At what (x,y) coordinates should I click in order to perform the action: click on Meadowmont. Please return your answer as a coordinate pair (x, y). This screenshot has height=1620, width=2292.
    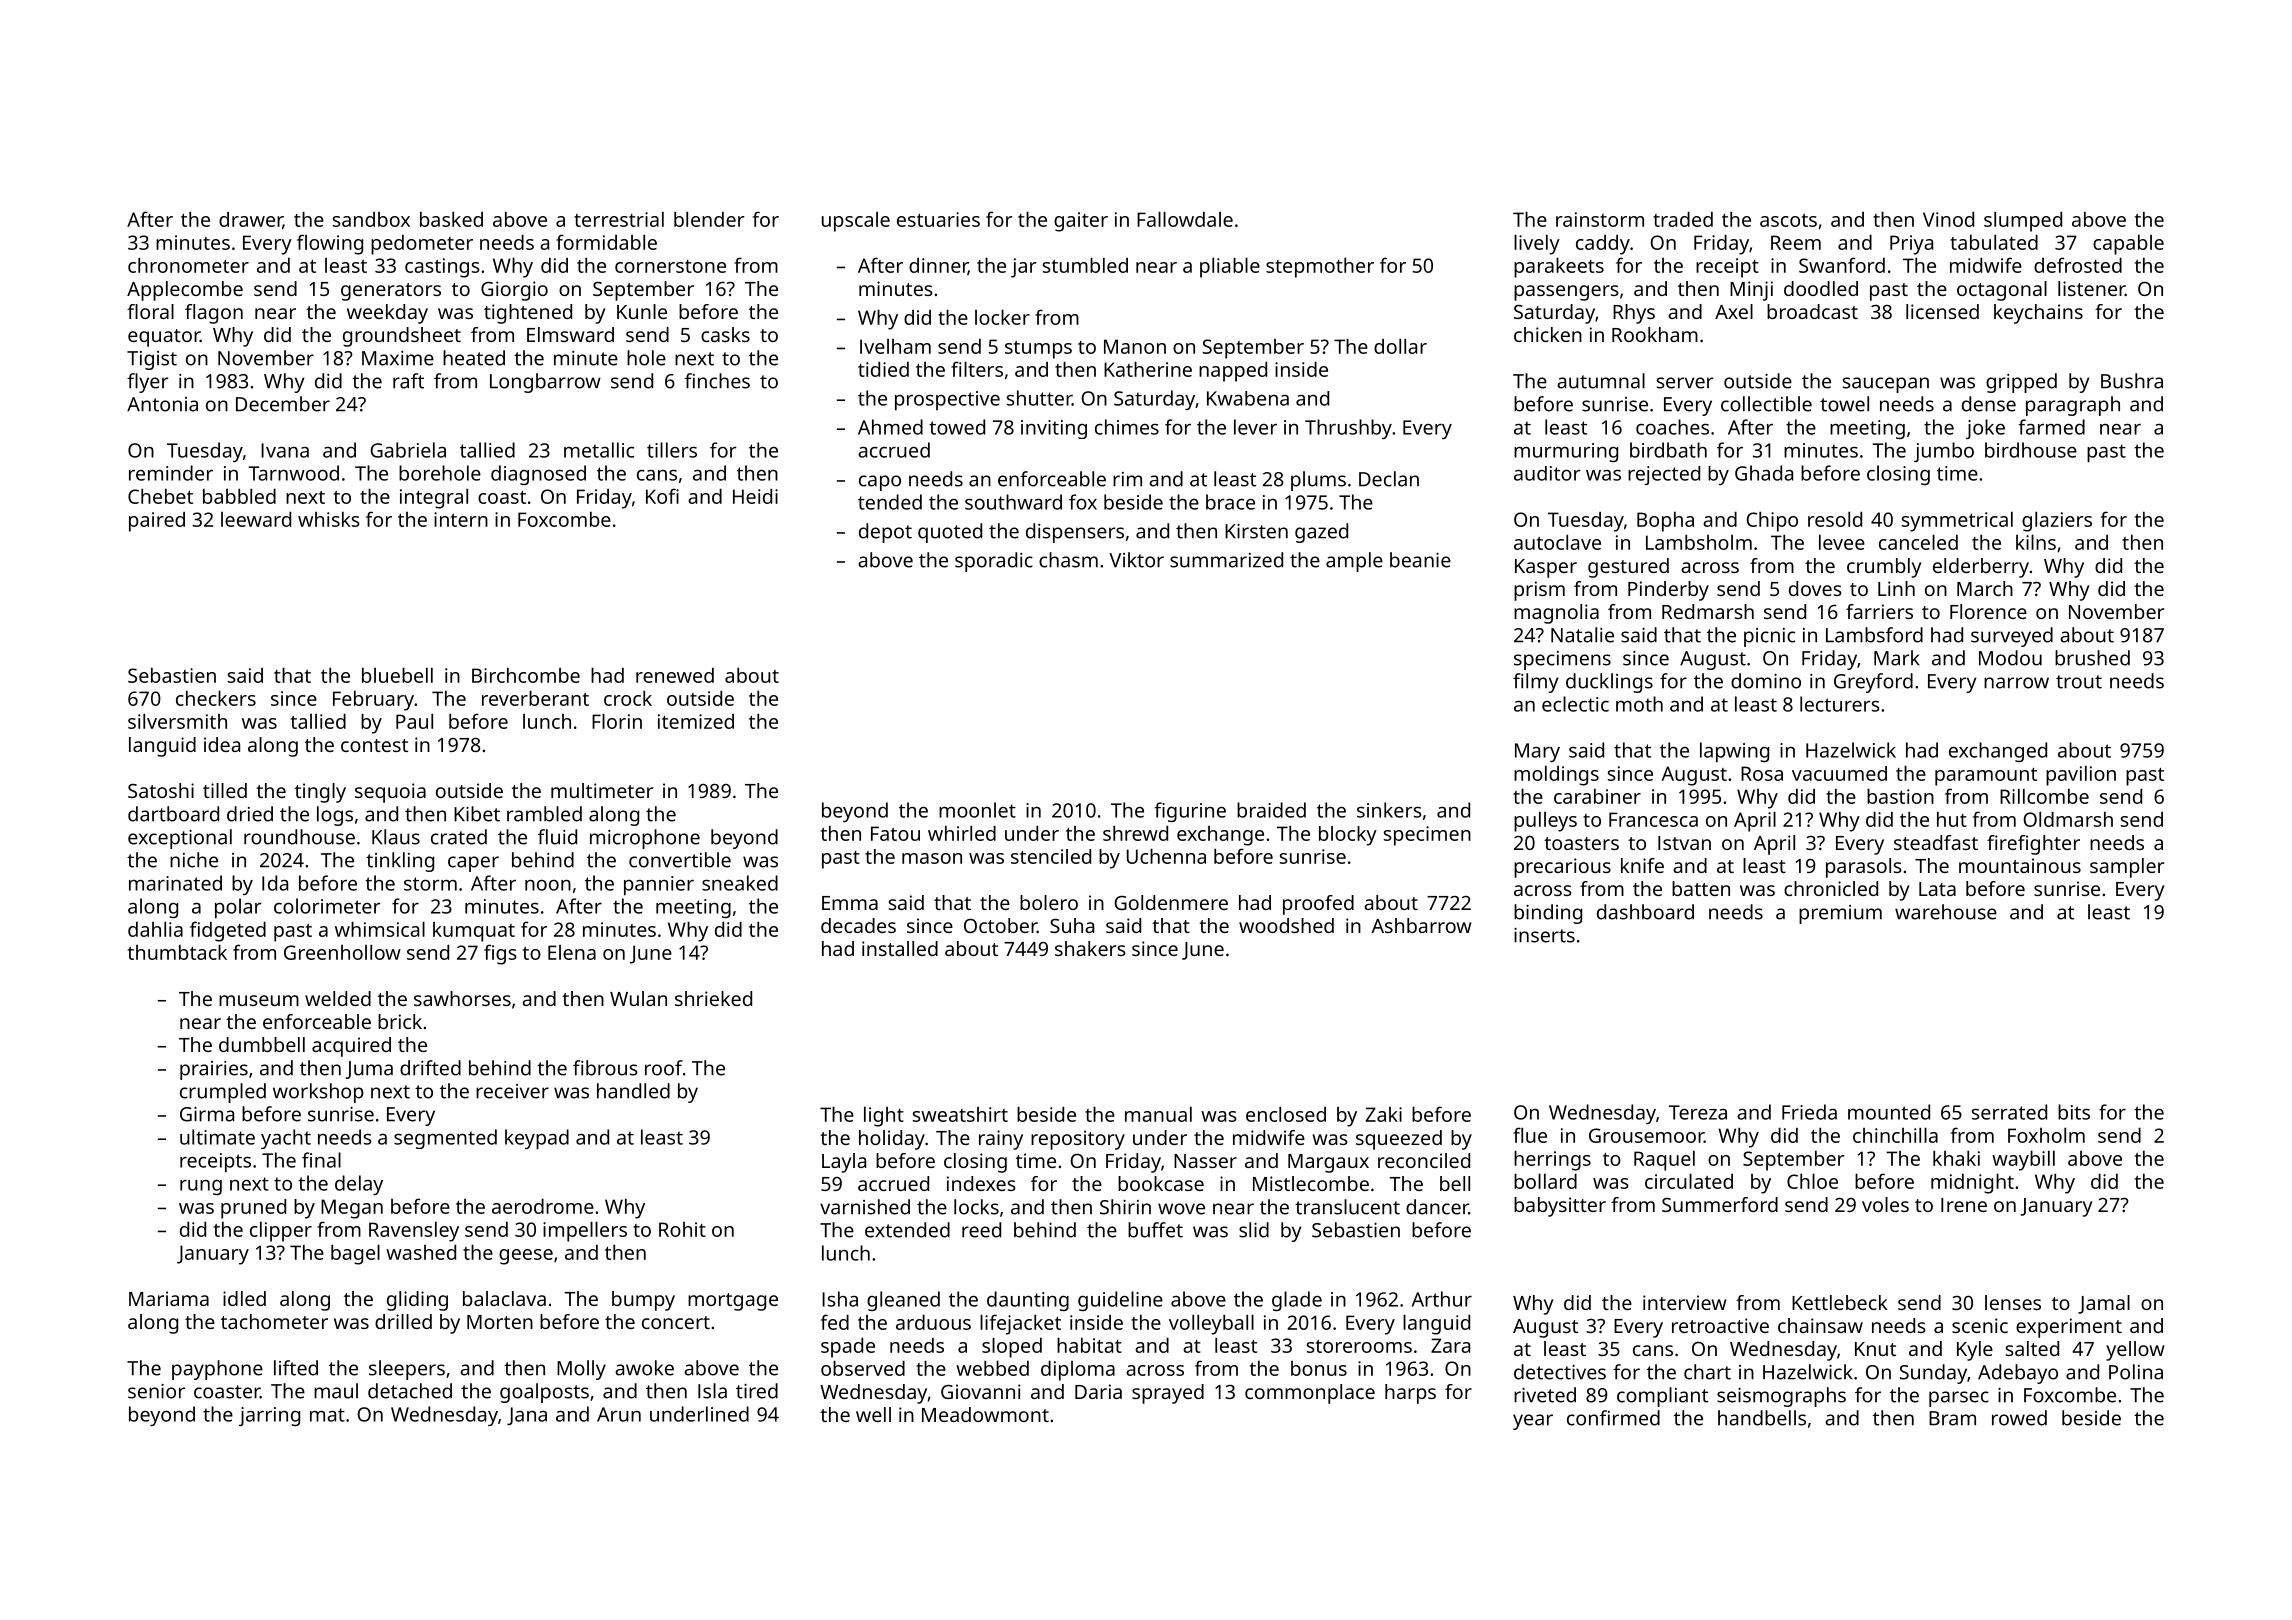
    Looking at the image, I should click on (985, 1414).
